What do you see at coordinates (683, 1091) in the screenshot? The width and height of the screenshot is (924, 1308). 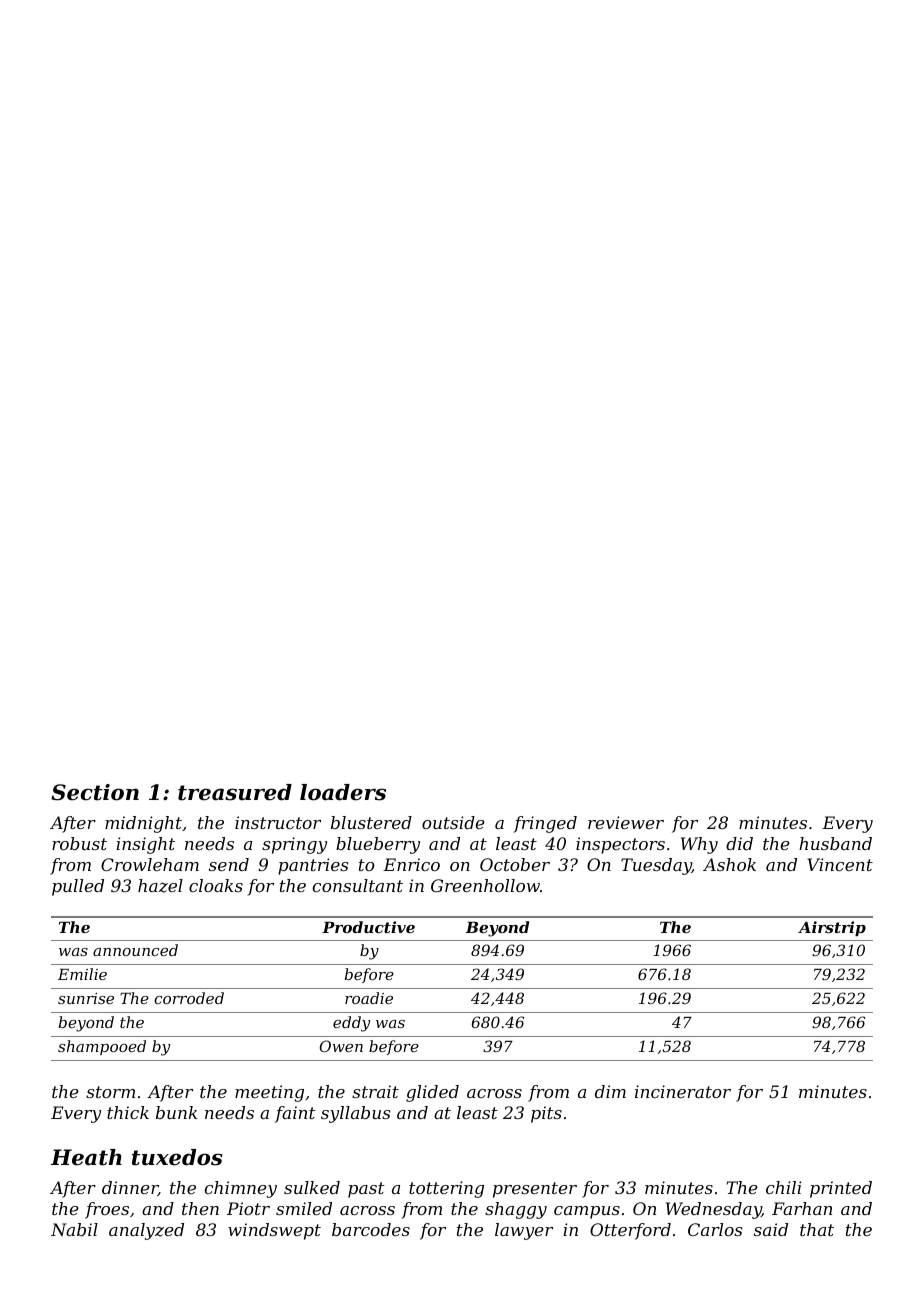 I see `incinerator` at bounding box center [683, 1091].
